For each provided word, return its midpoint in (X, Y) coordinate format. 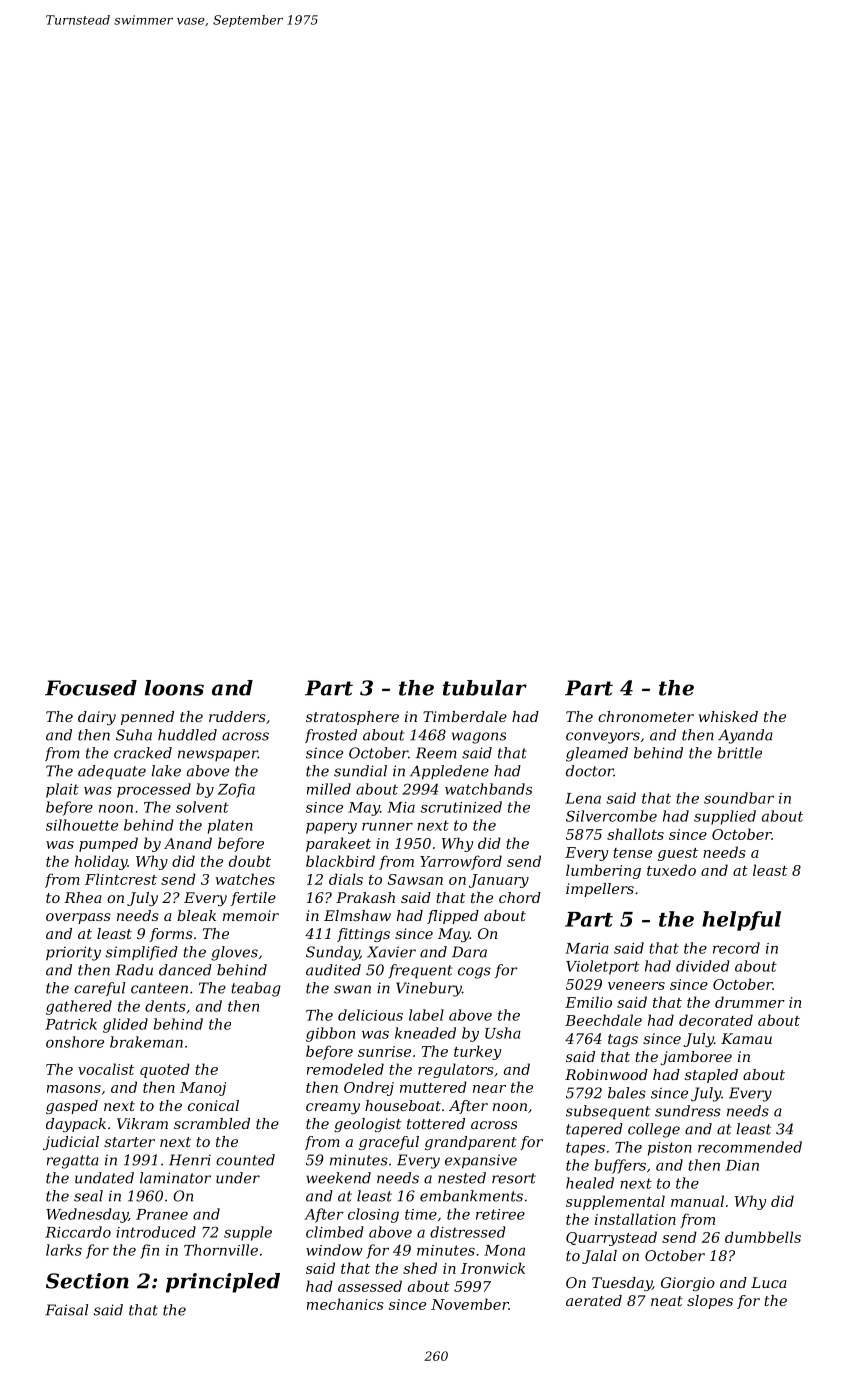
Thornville (221, 1250)
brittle (740, 753)
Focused (91, 688)
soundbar (739, 798)
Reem (436, 753)
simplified (142, 953)
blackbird (340, 861)
